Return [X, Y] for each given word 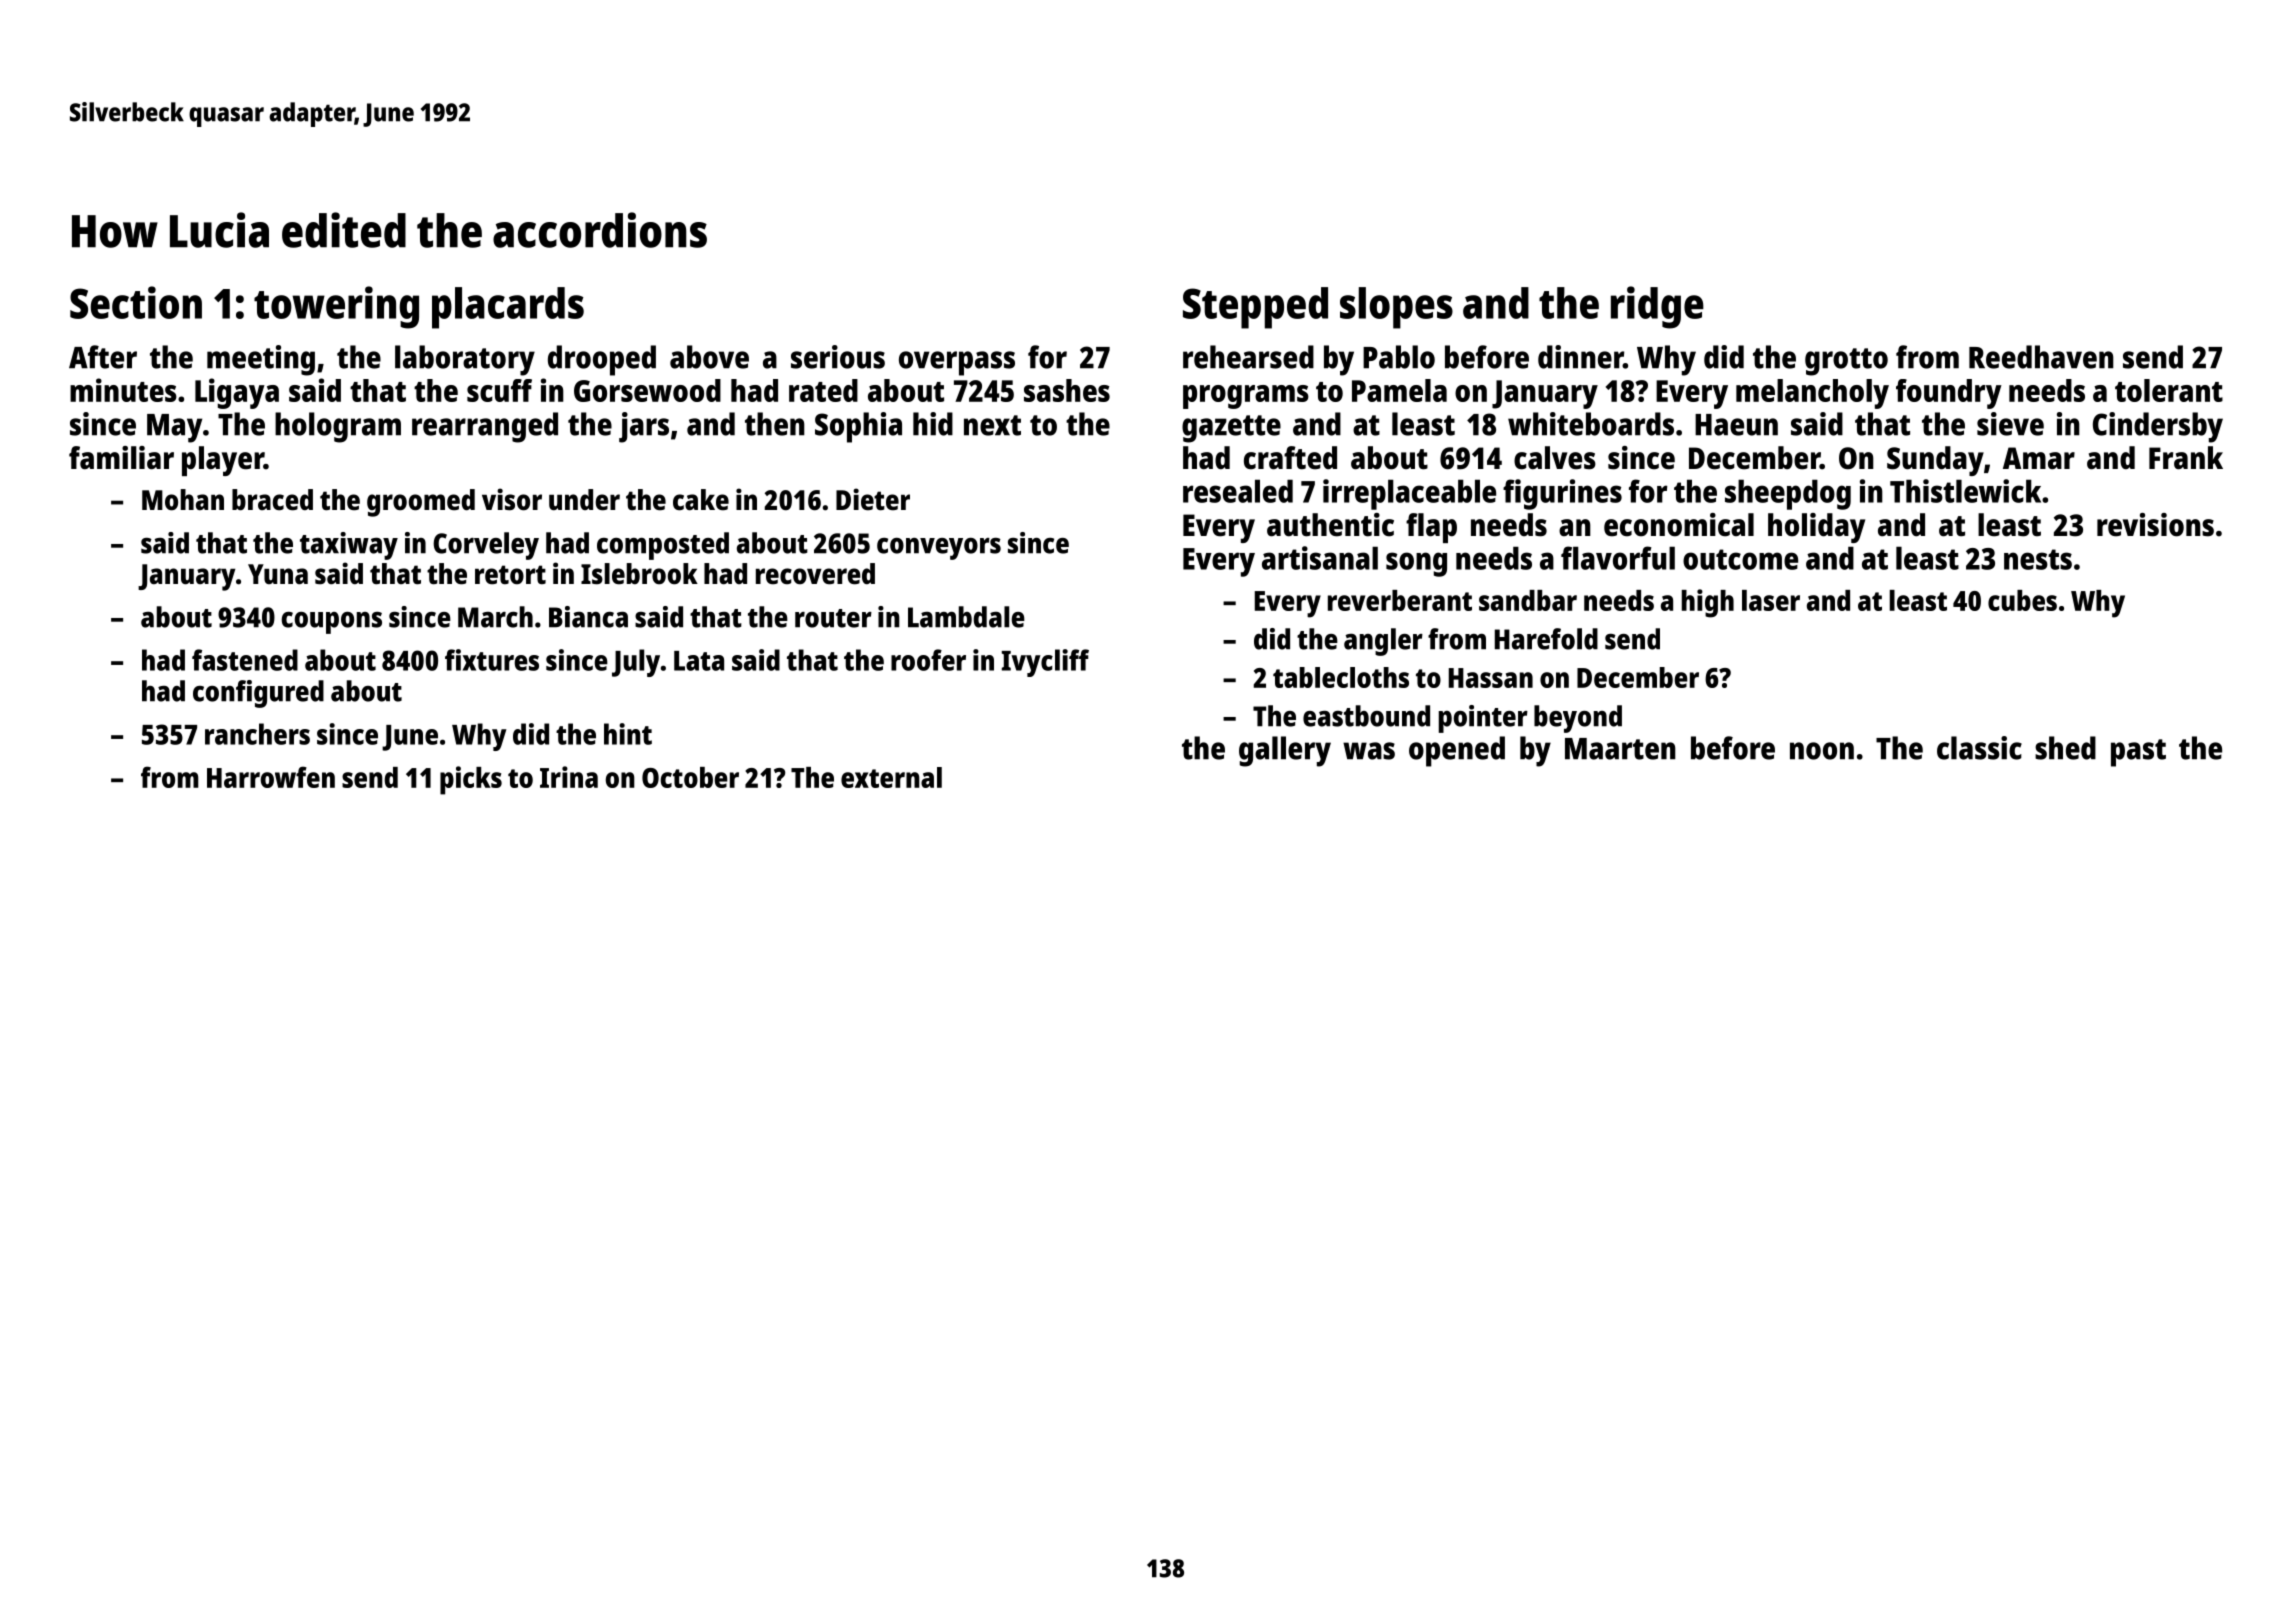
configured [258, 694]
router [833, 618]
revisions [2155, 525]
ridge [1657, 307]
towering [336, 307]
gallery [1285, 751]
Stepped [1255, 308]
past [2138, 753]
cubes [2022, 600]
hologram [338, 427]
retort [510, 575]
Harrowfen [271, 777]
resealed [1238, 491]
